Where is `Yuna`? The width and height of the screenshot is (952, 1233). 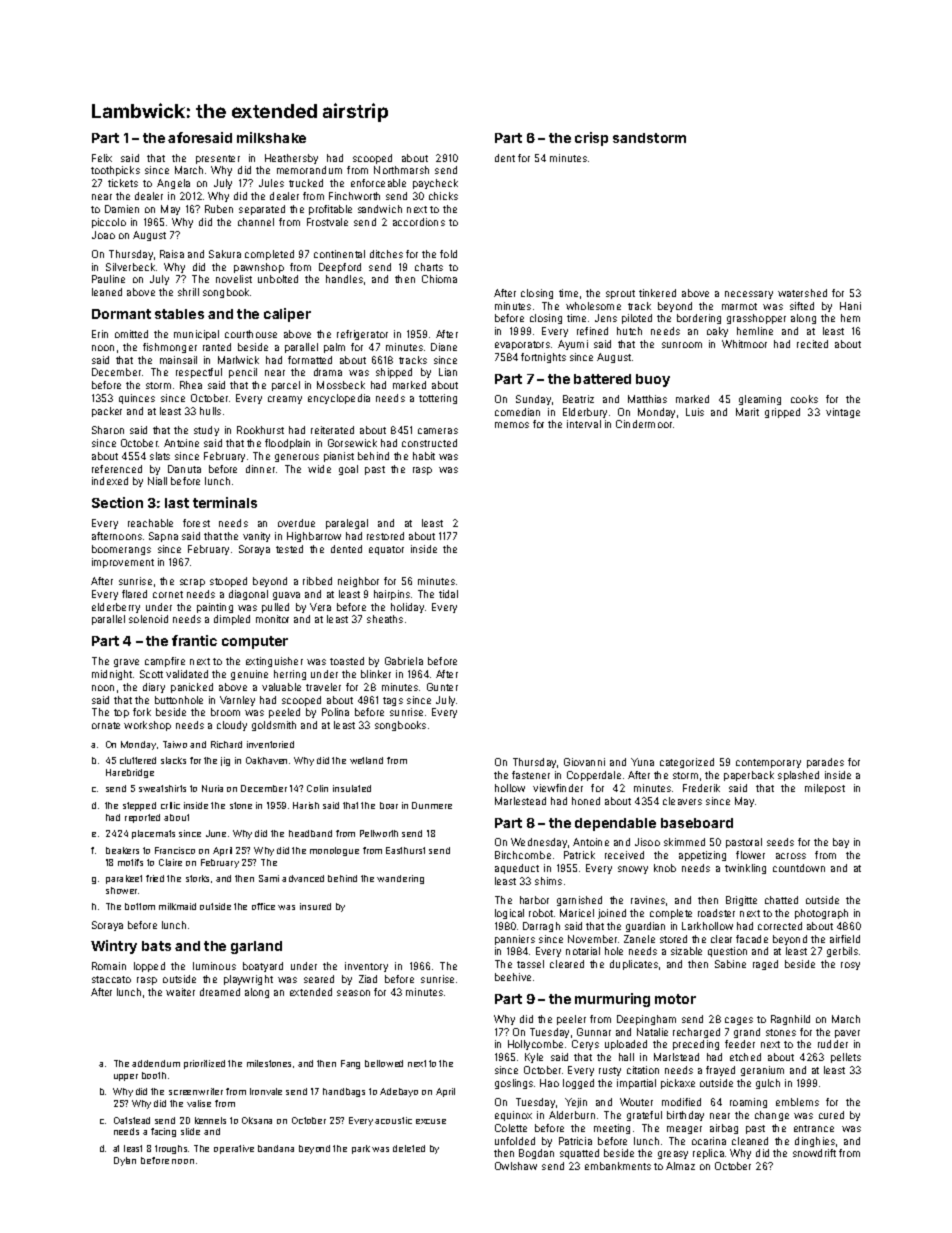
Yuna is located at coordinates (642, 762).
